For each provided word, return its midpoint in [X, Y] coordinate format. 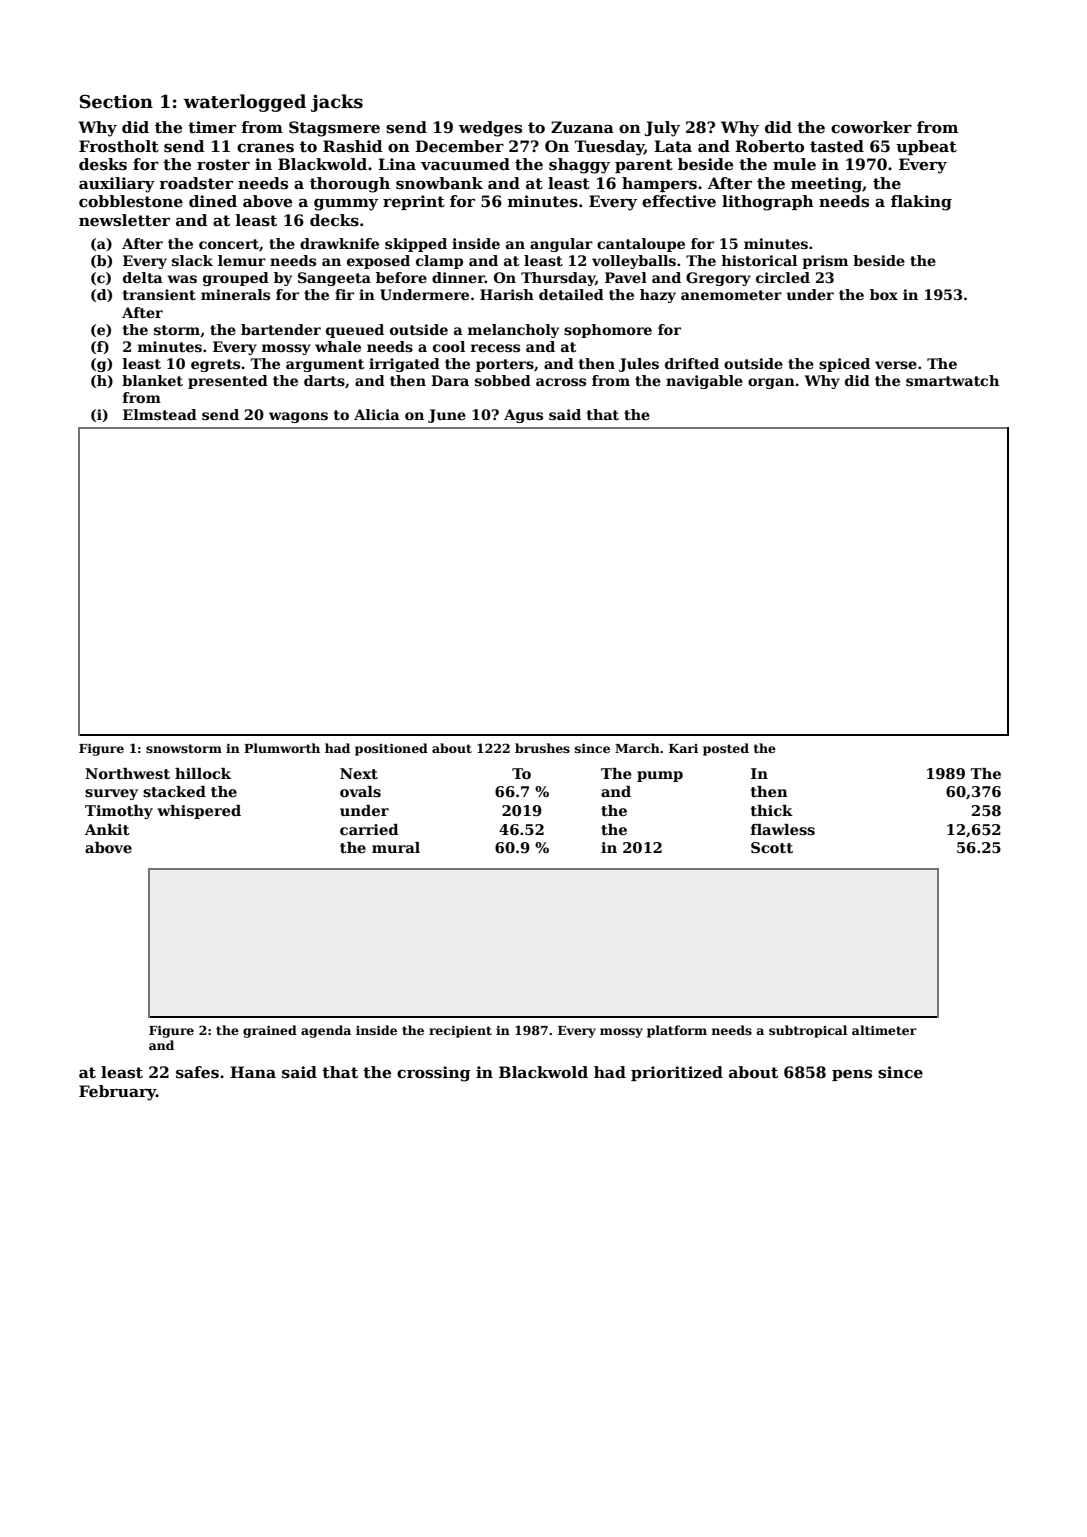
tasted [837, 146]
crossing [433, 1074]
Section [116, 101]
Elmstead [160, 414]
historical [759, 260]
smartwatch [952, 380]
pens [852, 1075]
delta [143, 277]
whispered [199, 812]
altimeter [884, 1030]
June [447, 416]
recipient [460, 1032]
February [117, 1093]
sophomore [608, 331]
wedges [490, 129]
